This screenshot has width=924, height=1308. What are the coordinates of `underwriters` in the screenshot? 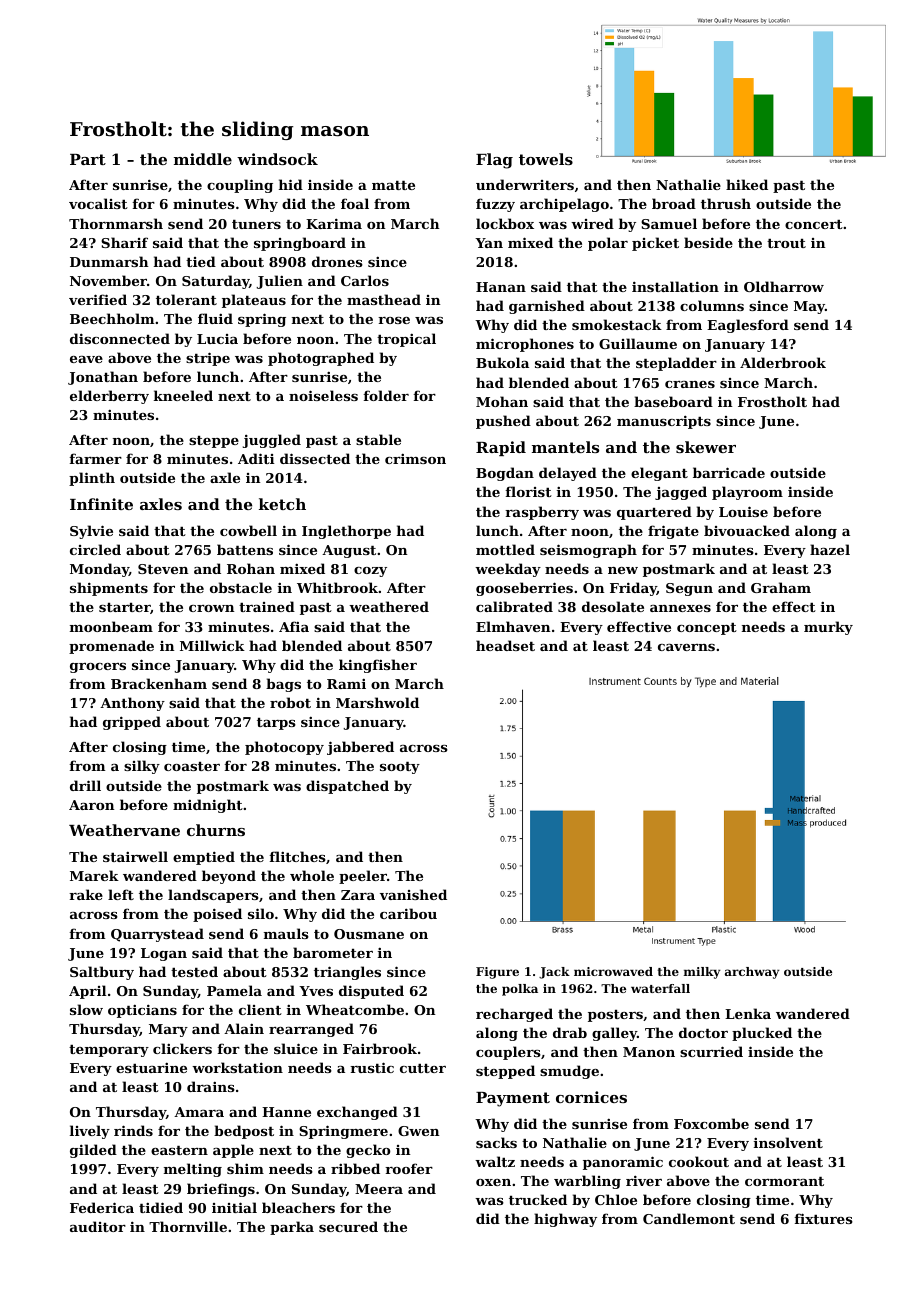 It's located at (525, 184).
